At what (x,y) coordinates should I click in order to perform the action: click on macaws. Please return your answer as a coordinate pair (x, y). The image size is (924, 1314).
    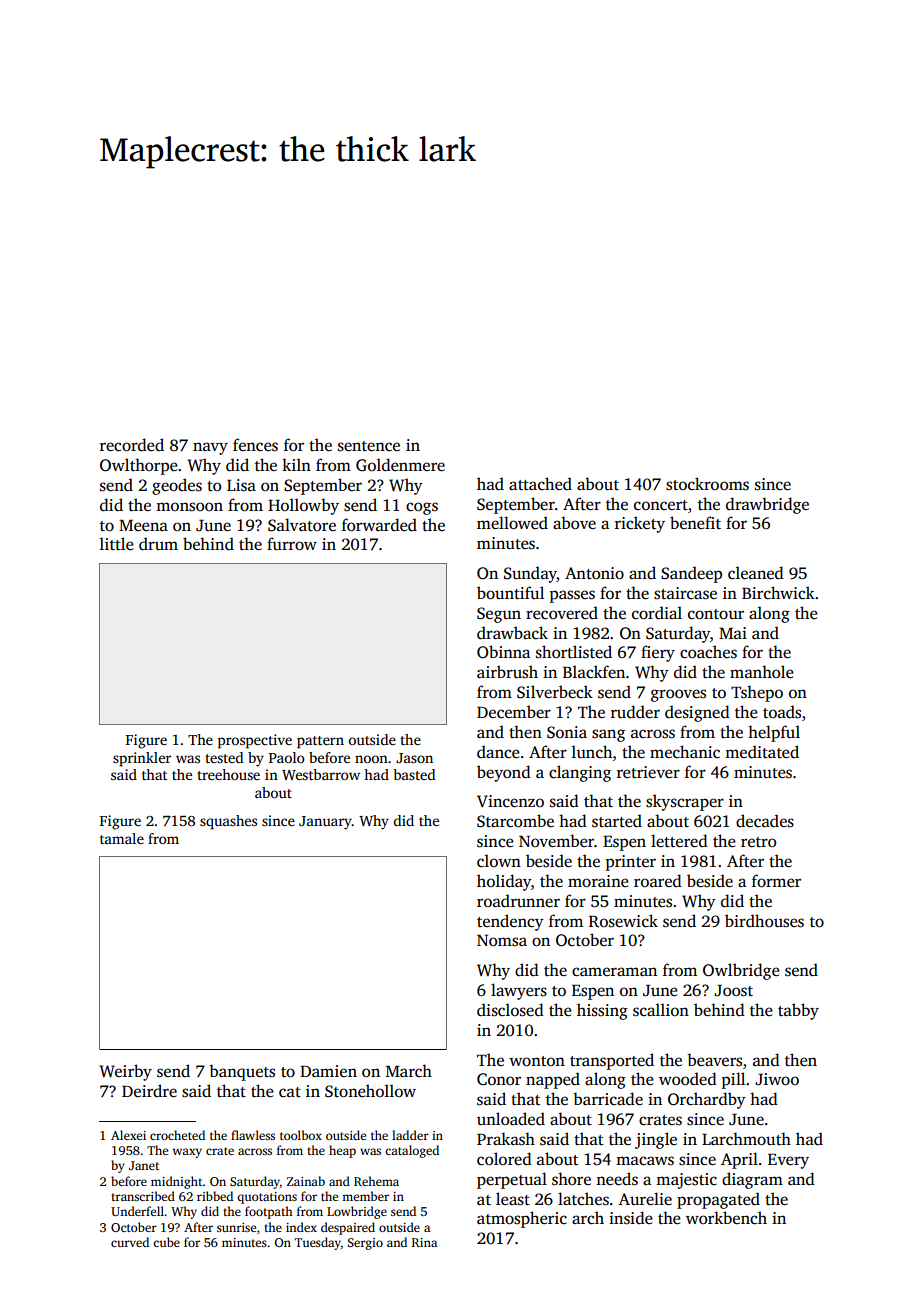
    Looking at the image, I should click on (645, 1161).
